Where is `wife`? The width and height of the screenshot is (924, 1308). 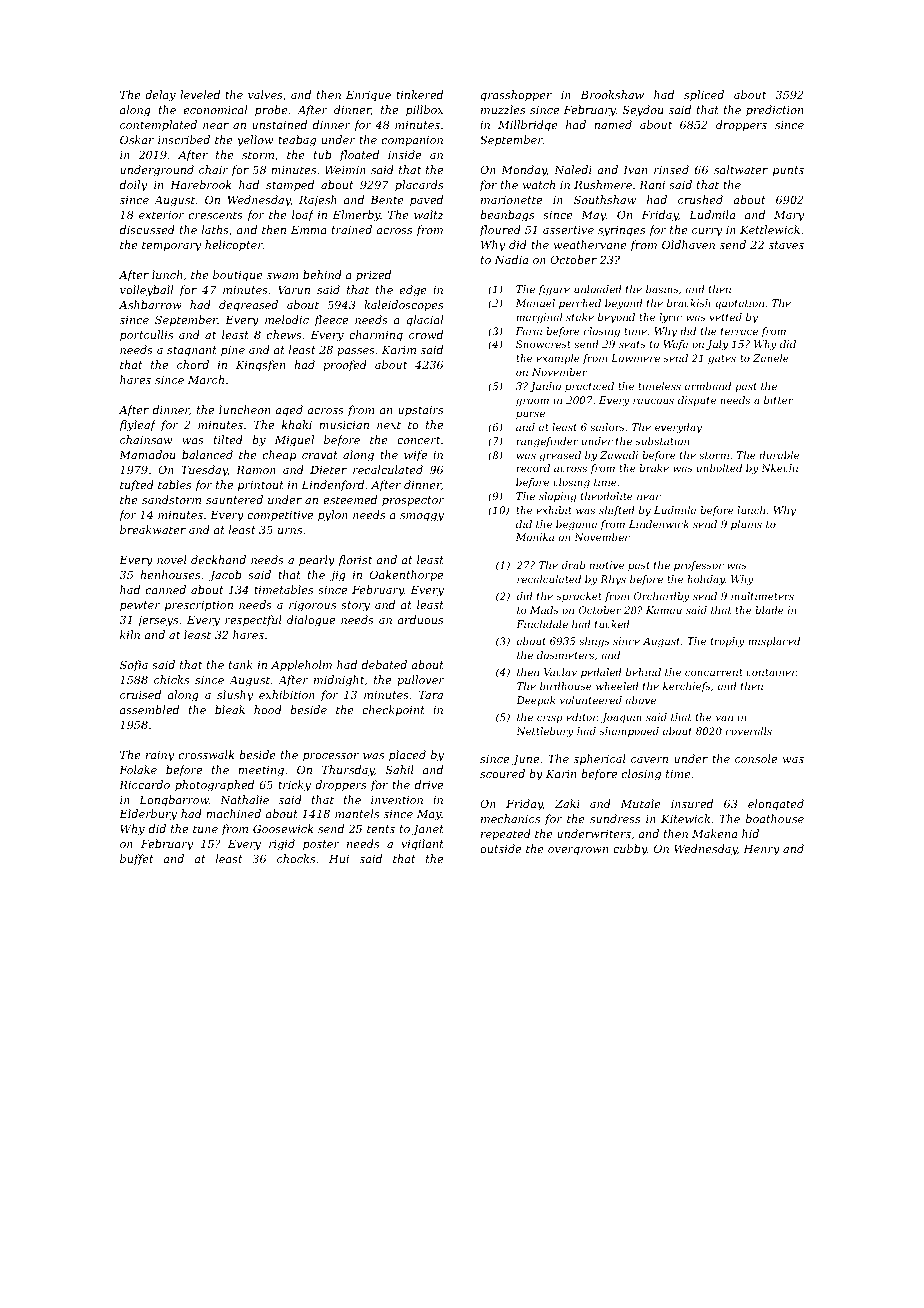 wife is located at coordinates (415, 456).
